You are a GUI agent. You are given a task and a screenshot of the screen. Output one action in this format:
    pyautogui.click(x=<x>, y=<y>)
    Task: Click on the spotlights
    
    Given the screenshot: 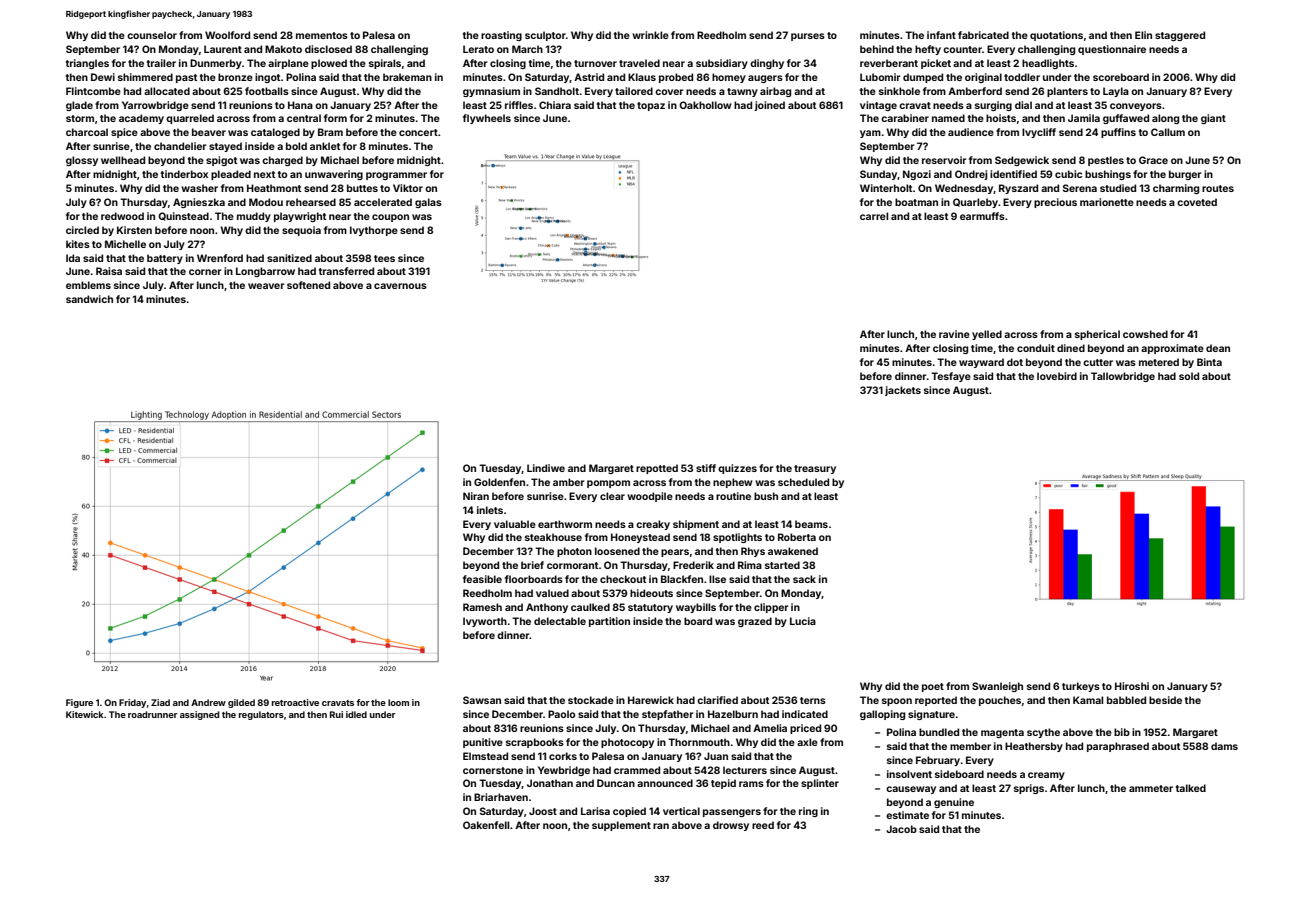 What is the action you would take?
    pyautogui.click(x=737, y=538)
